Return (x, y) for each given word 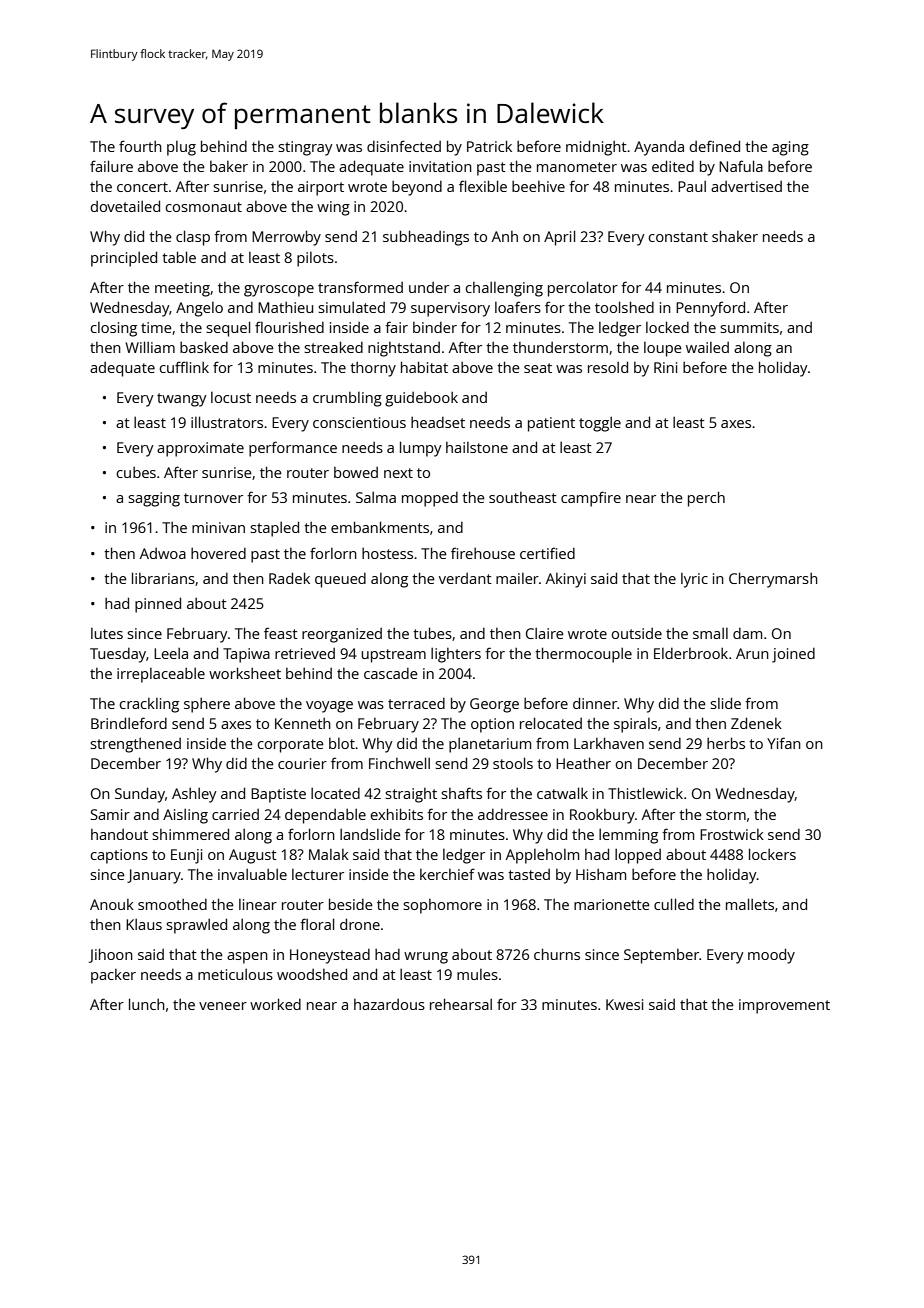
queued (340, 580)
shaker (735, 236)
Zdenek (756, 723)
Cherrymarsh (773, 580)
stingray (305, 148)
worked (275, 1004)
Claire (545, 633)
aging (790, 148)
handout (119, 834)
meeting (182, 289)
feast (281, 633)
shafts (461, 793)
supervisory (450, 309)
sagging (154, 499)
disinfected (404, 146)
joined (793, 655)
